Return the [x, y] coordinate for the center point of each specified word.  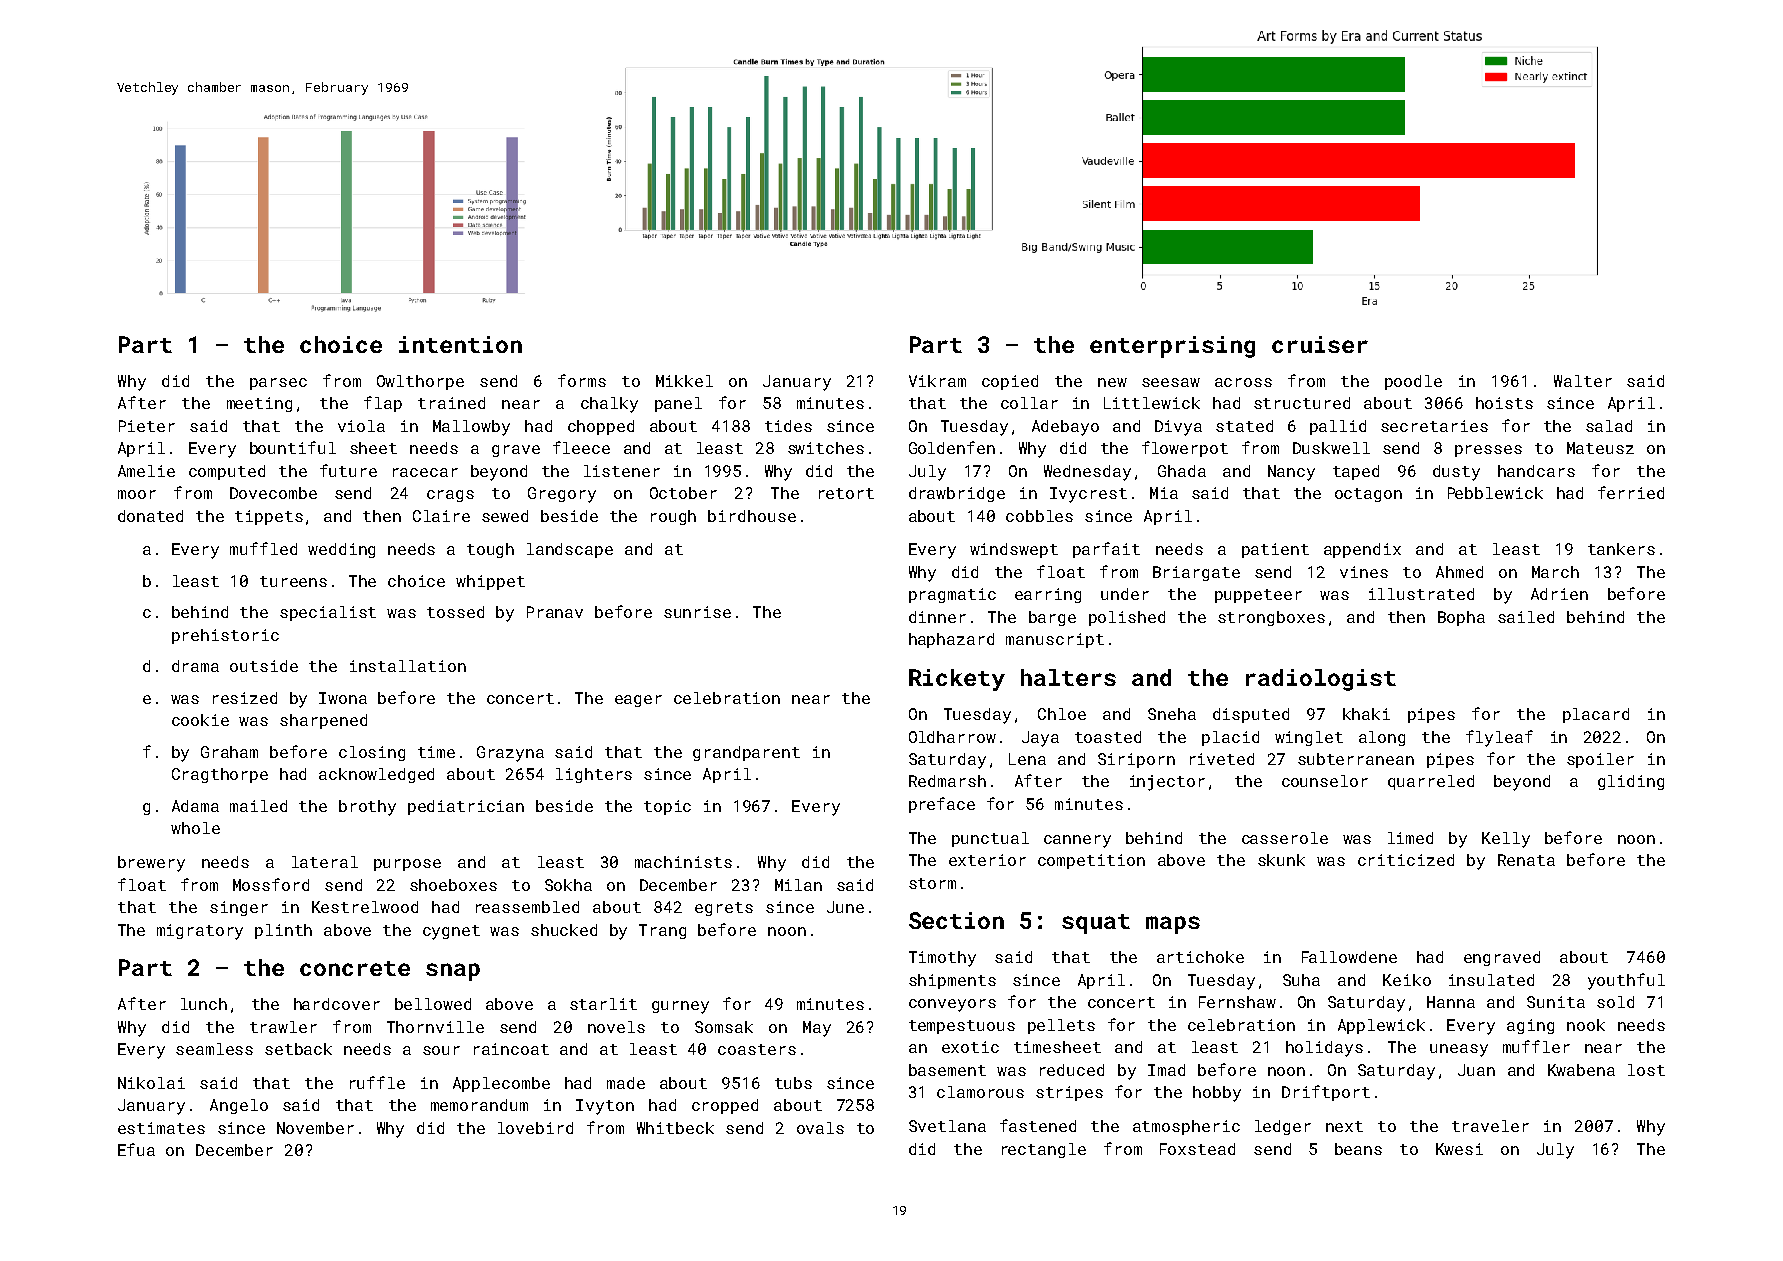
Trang [662, 931]
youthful [1626, 981]
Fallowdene [1349, 957]
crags [450, 496]
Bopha [1461, 618]
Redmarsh [947, 781]
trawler [283, 1027]
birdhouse [752, 516]
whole [195, 828]
